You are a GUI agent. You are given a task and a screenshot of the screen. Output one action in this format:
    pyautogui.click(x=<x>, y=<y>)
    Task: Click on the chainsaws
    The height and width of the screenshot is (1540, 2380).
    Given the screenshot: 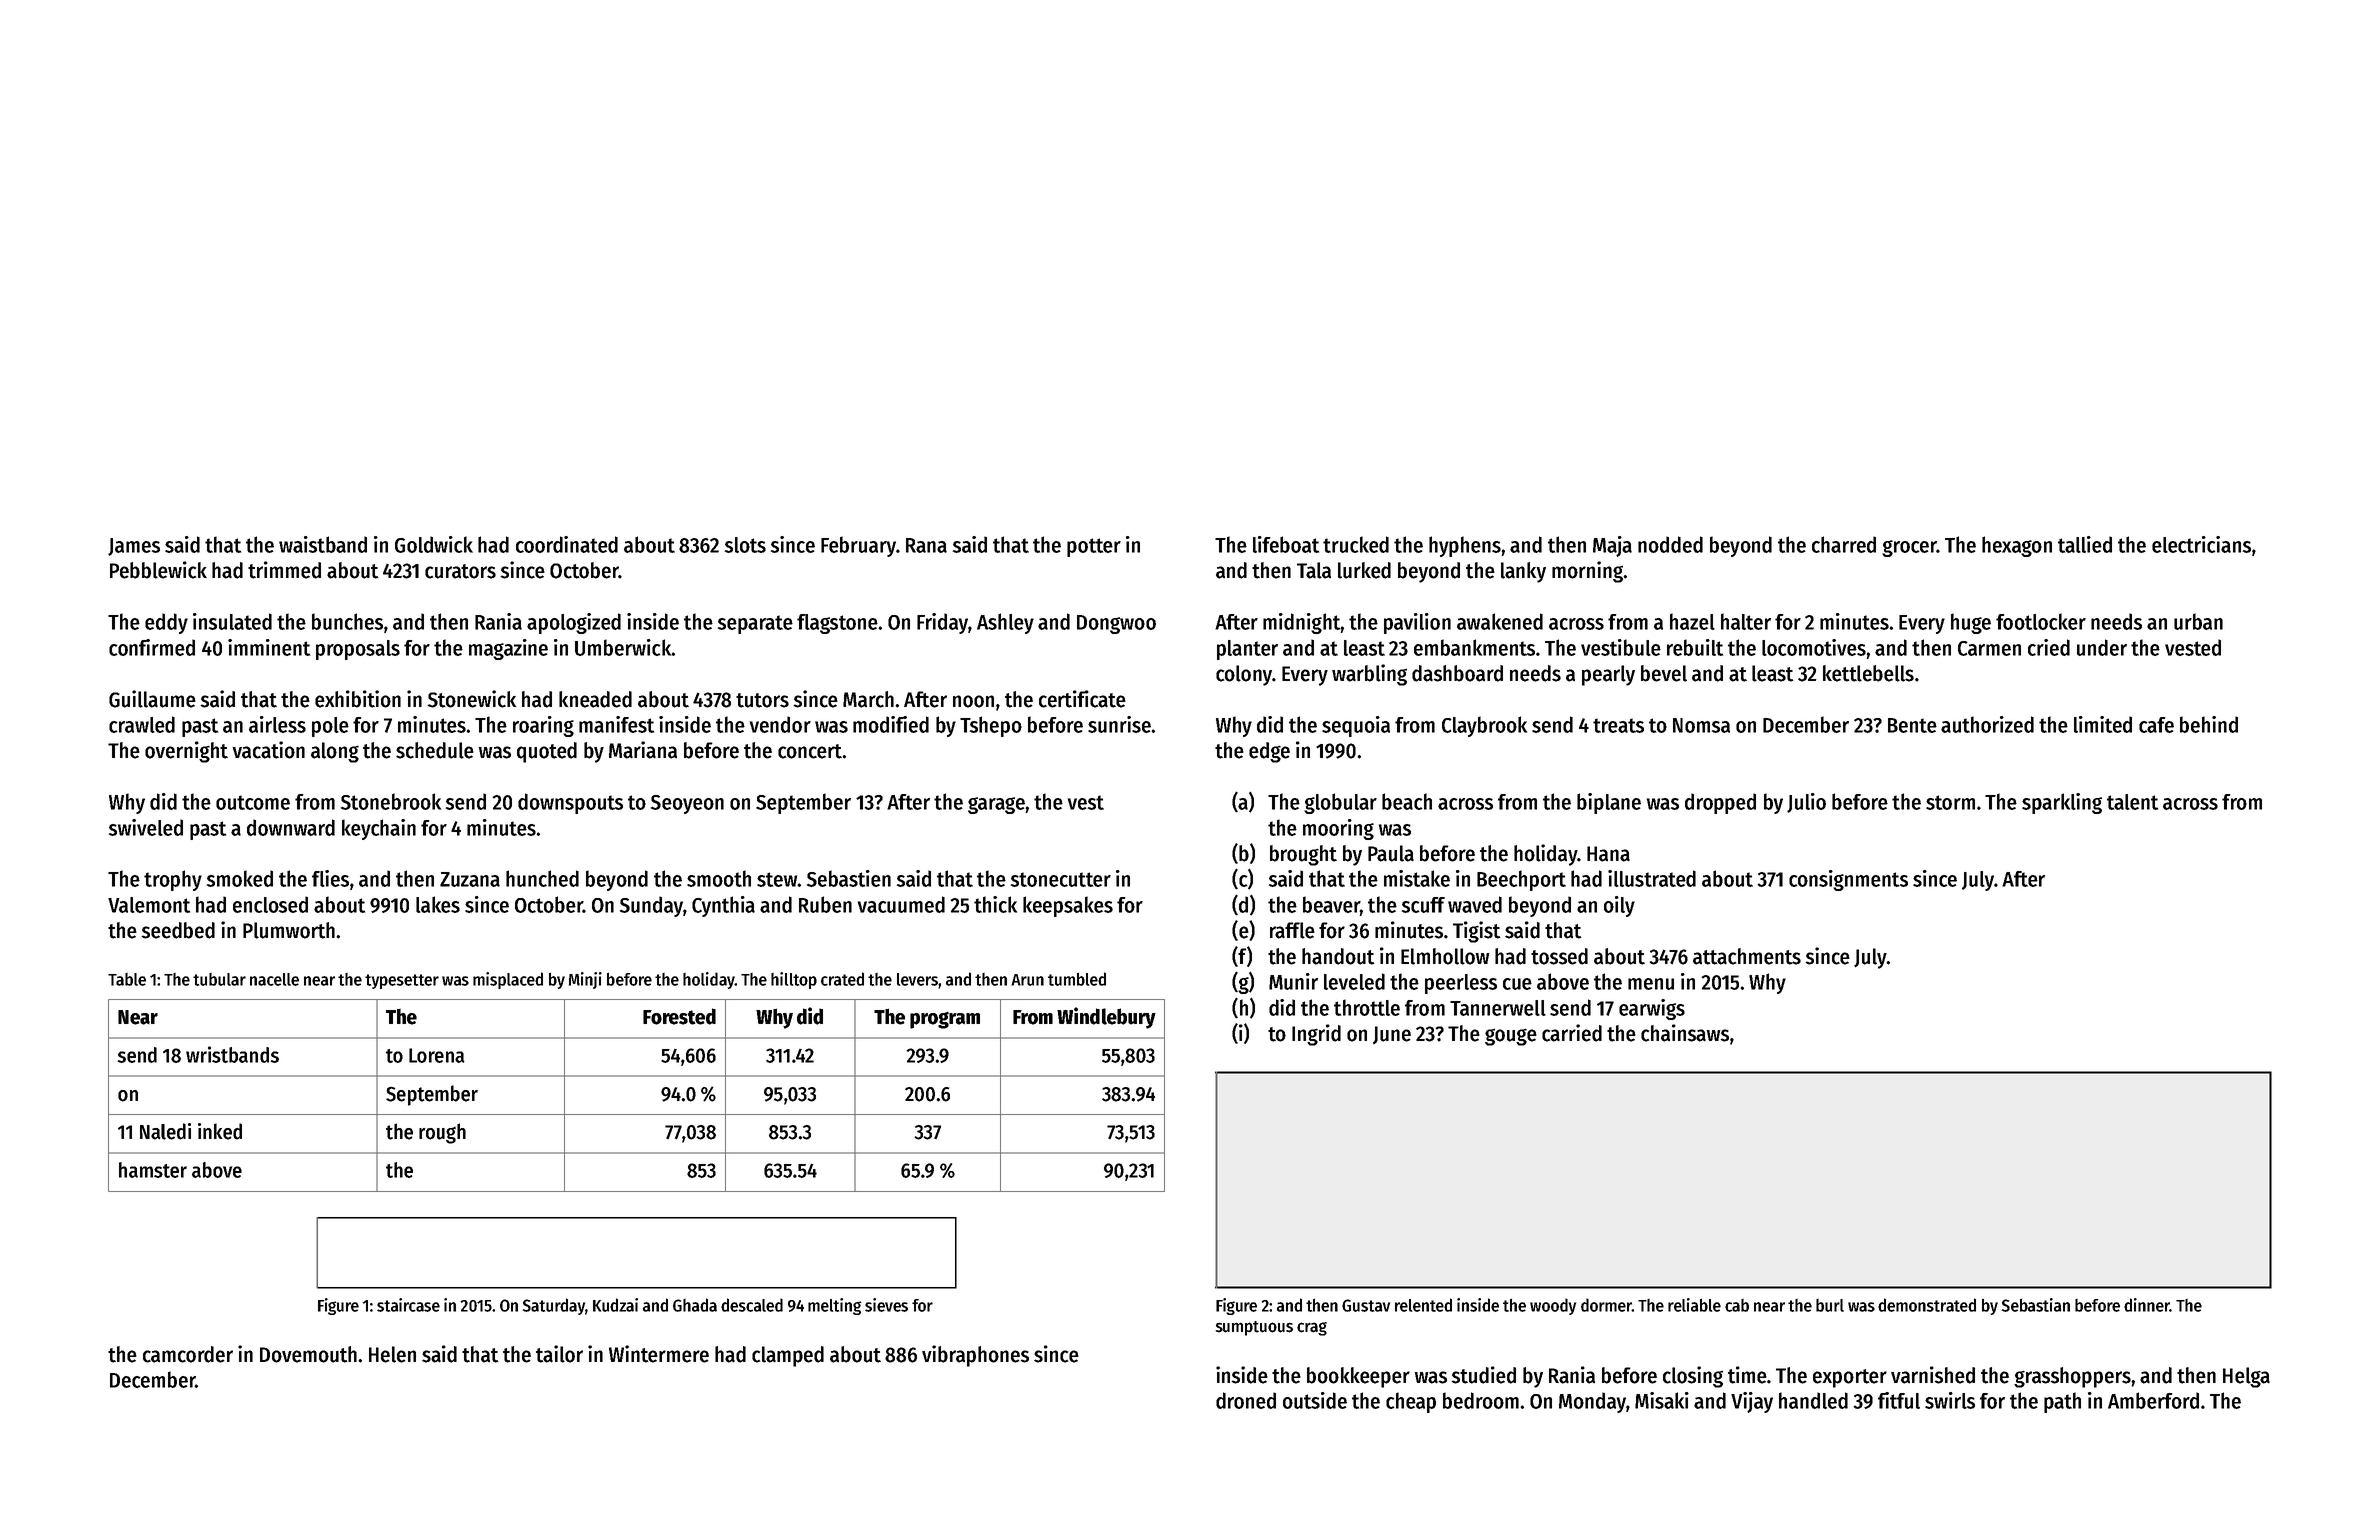 What is the action you would take?
    pyautogui.click(x=1685, y=1033)
